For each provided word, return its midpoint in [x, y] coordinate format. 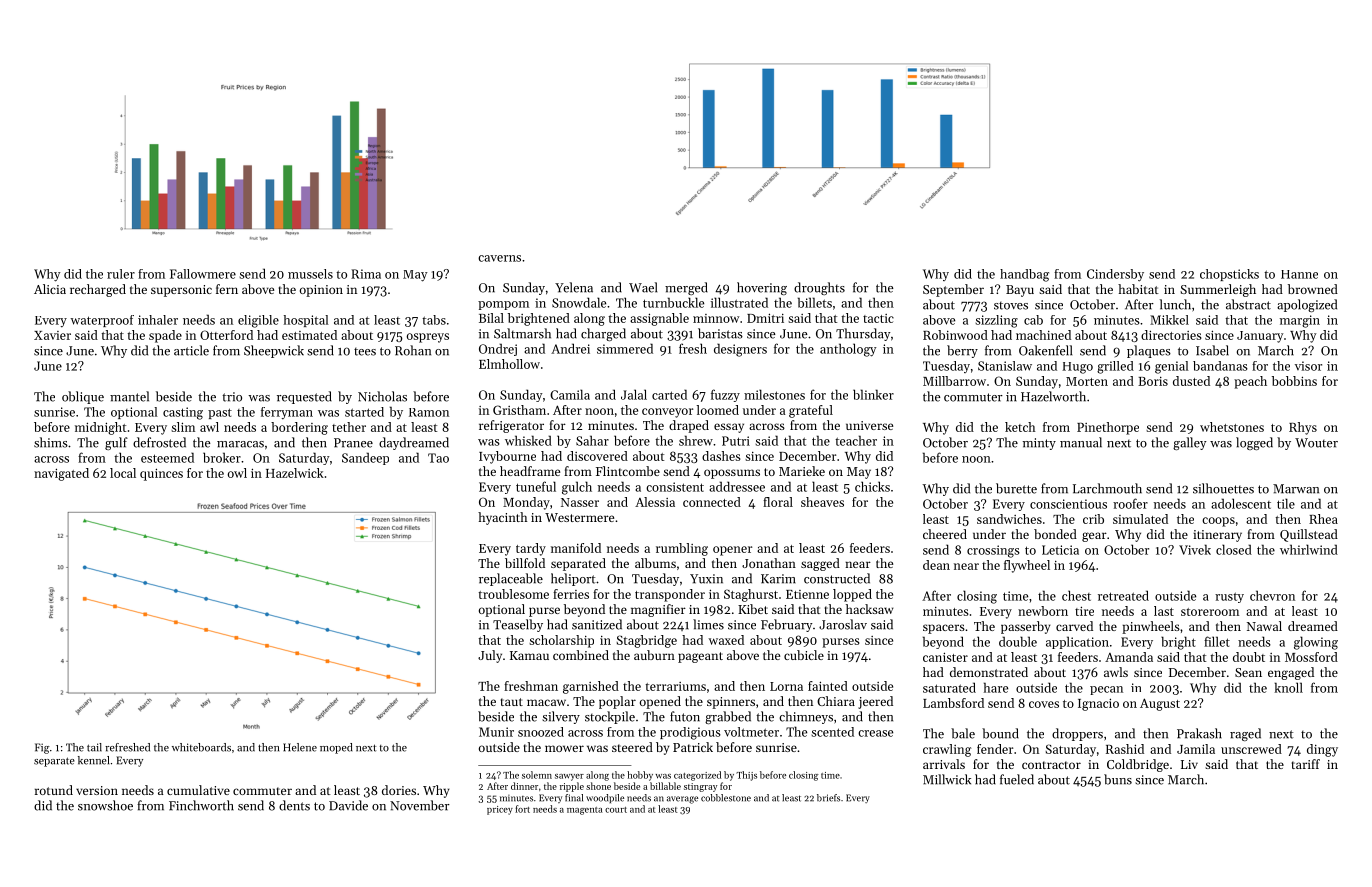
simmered [625, 348]
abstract [1248, 304]
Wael [643, 287]
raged [1245, 734]
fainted [828, 686]
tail [94, 747]
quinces [161, 474]
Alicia [50, 289]
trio [232, 397]
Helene [300, 747]
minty [1039, 444]
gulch [577, 488]
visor [1308, 366]
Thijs [746, 776]
